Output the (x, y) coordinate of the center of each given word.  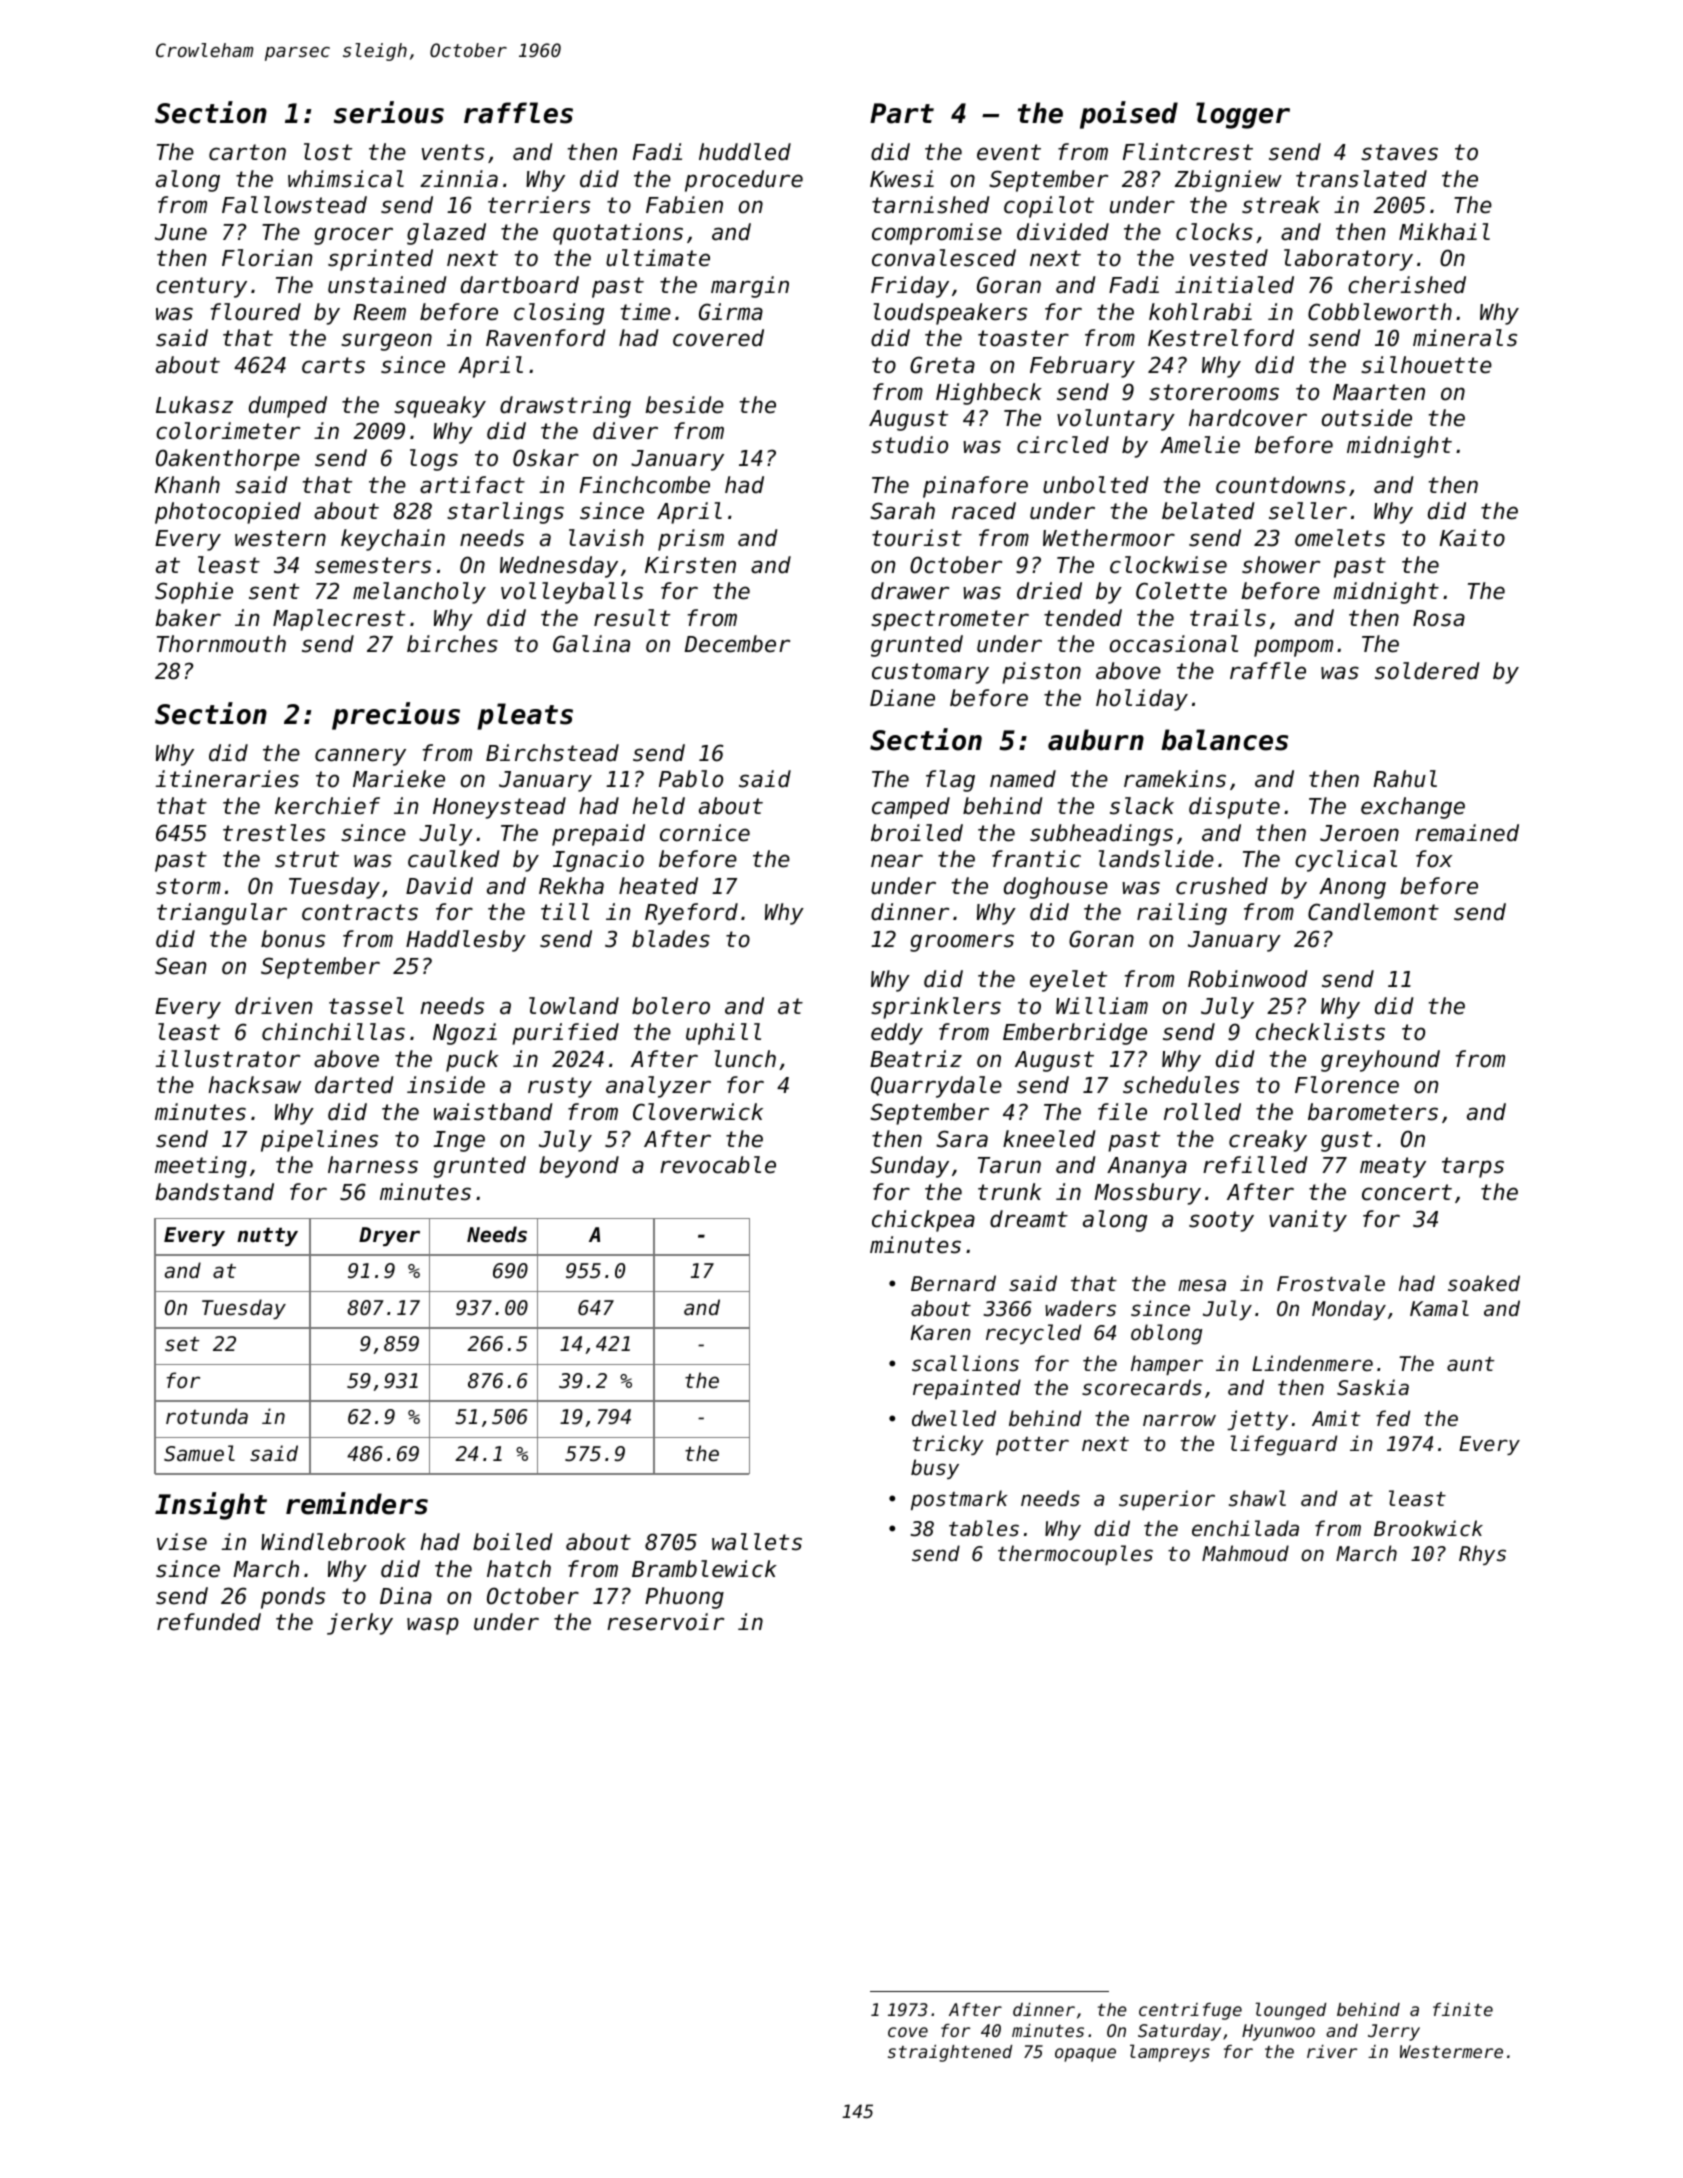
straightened (950, 2053)
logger (1243, 115)
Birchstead (552, 753)
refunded (209, 1622)
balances (1224, 740)
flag (950, 781)
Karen (941, 1333)
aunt (1470, 1364)
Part (902, 113)
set (182, 1344)
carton (247, 152)
